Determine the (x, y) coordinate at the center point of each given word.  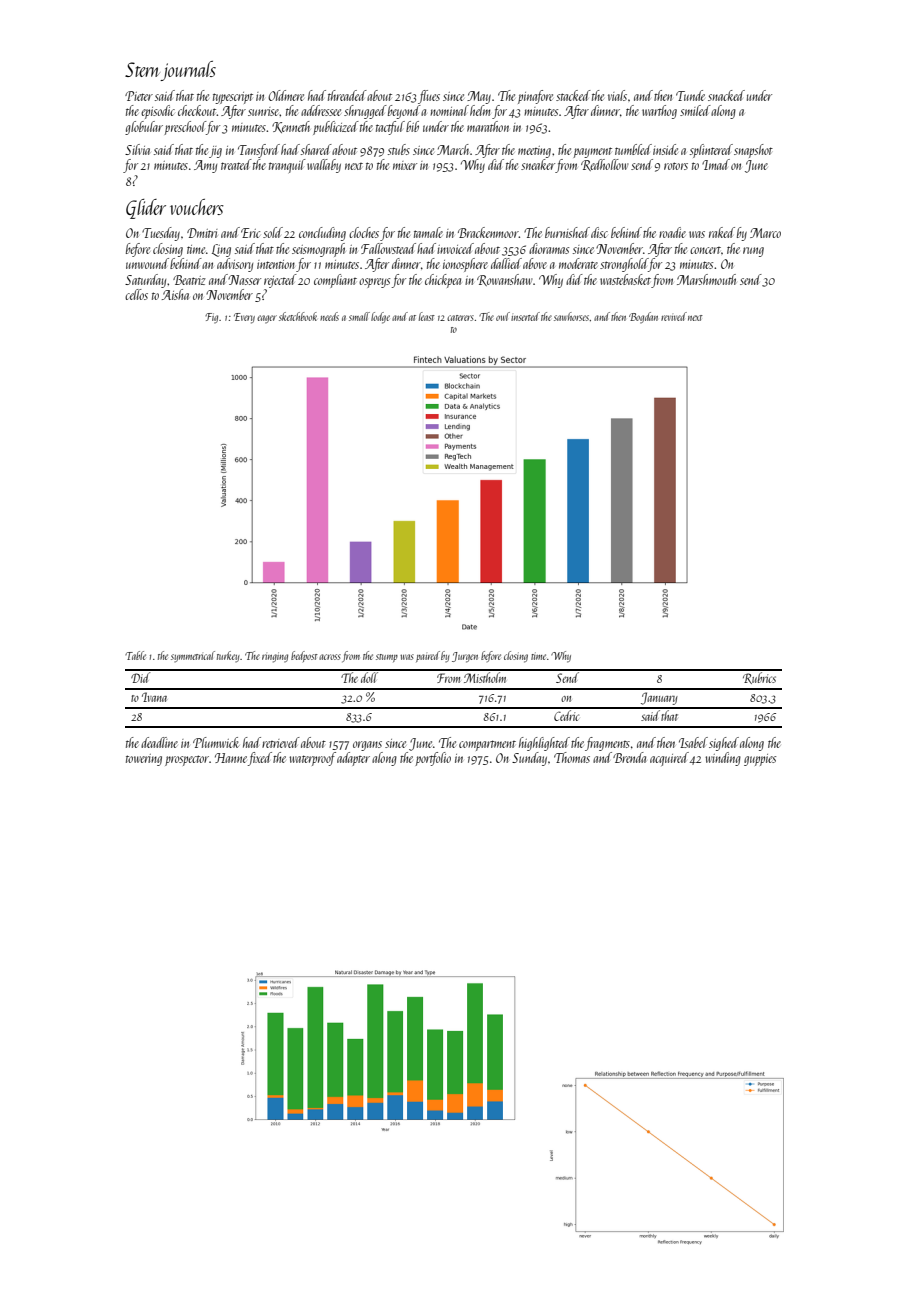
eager (267, 319)
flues (429, 97)
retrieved (281, 742)
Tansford (259, 151)
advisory (235, 265)
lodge (380, 318)
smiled (695, 110)
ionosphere (465, 265)
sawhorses (572, 316)
